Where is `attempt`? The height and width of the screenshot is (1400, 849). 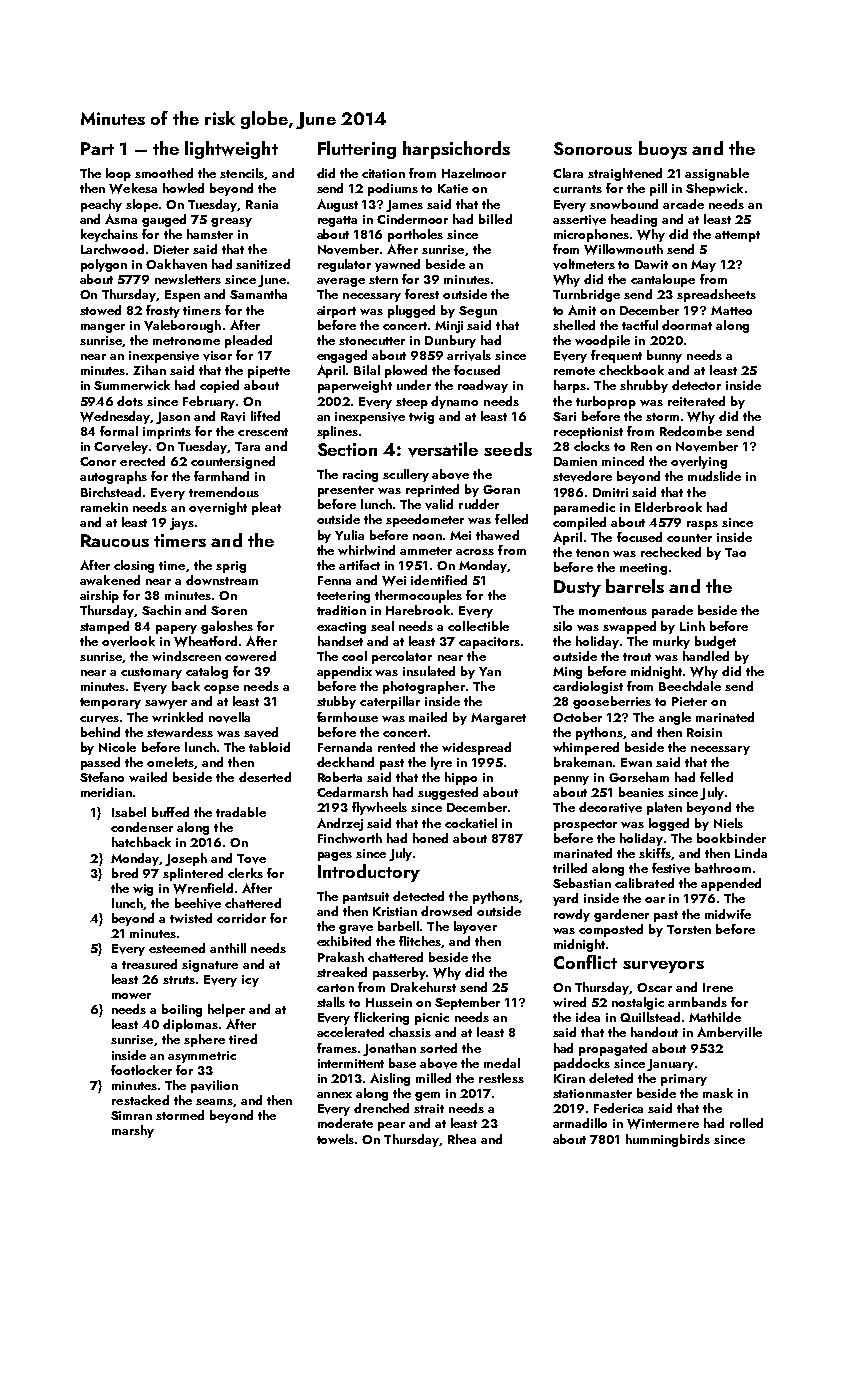
attempt is located at coordinates (737, 236).
